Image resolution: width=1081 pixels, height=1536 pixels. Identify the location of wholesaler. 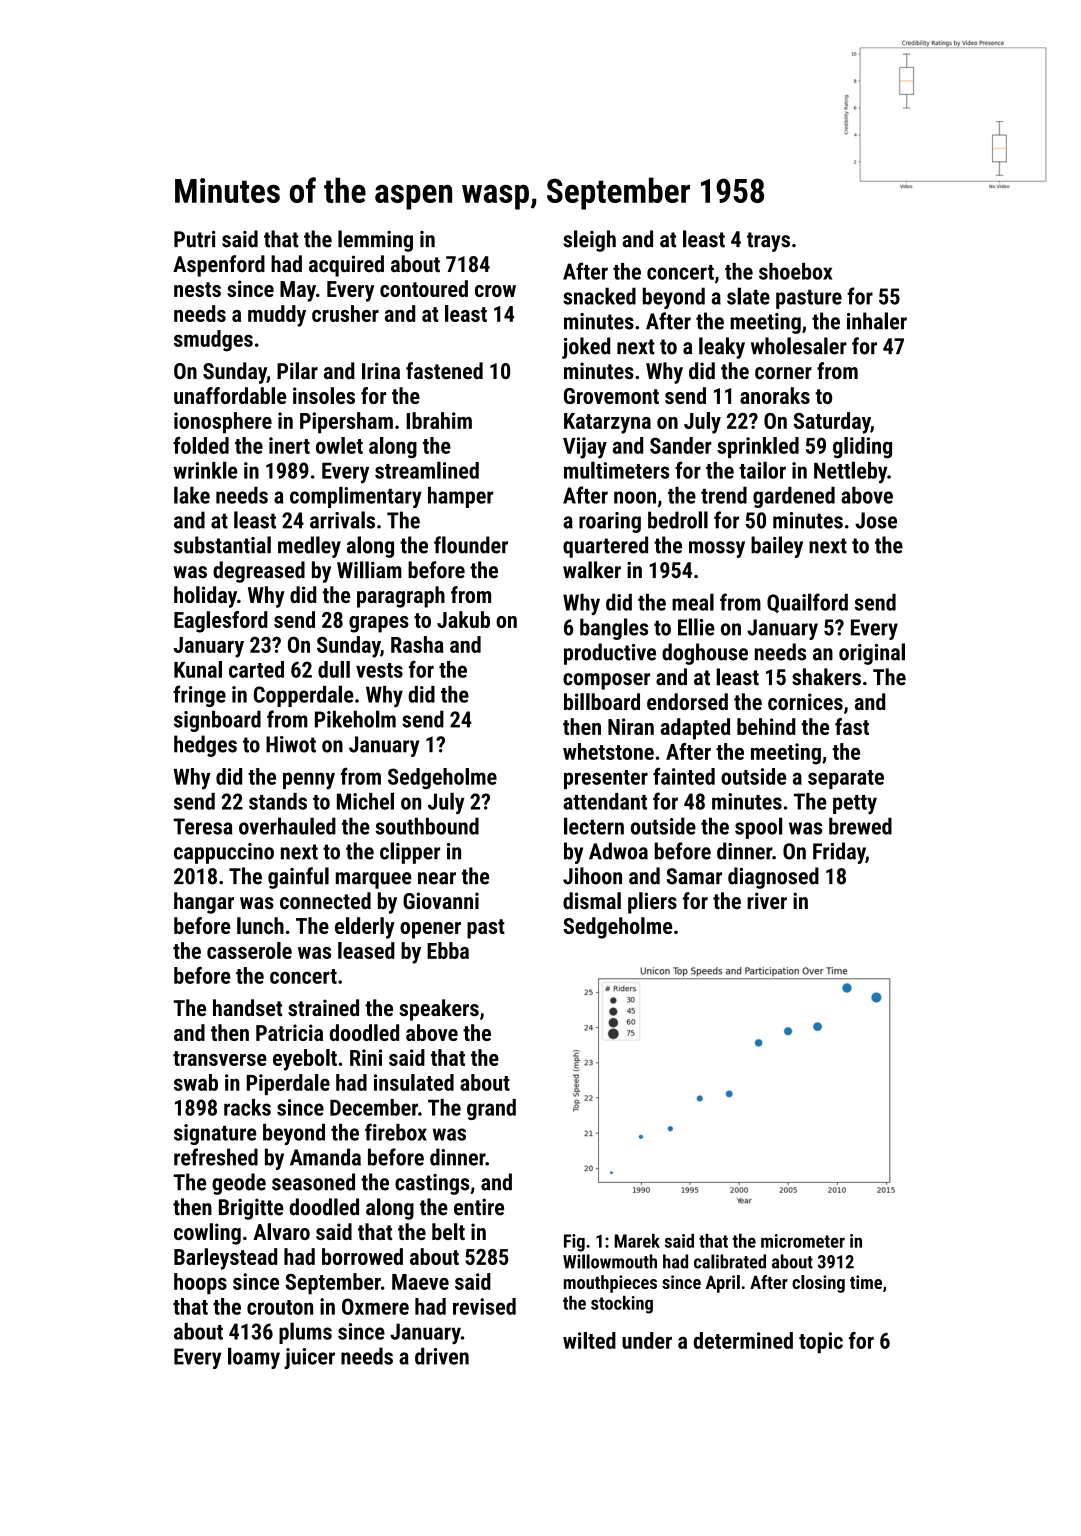
(799, 346).
